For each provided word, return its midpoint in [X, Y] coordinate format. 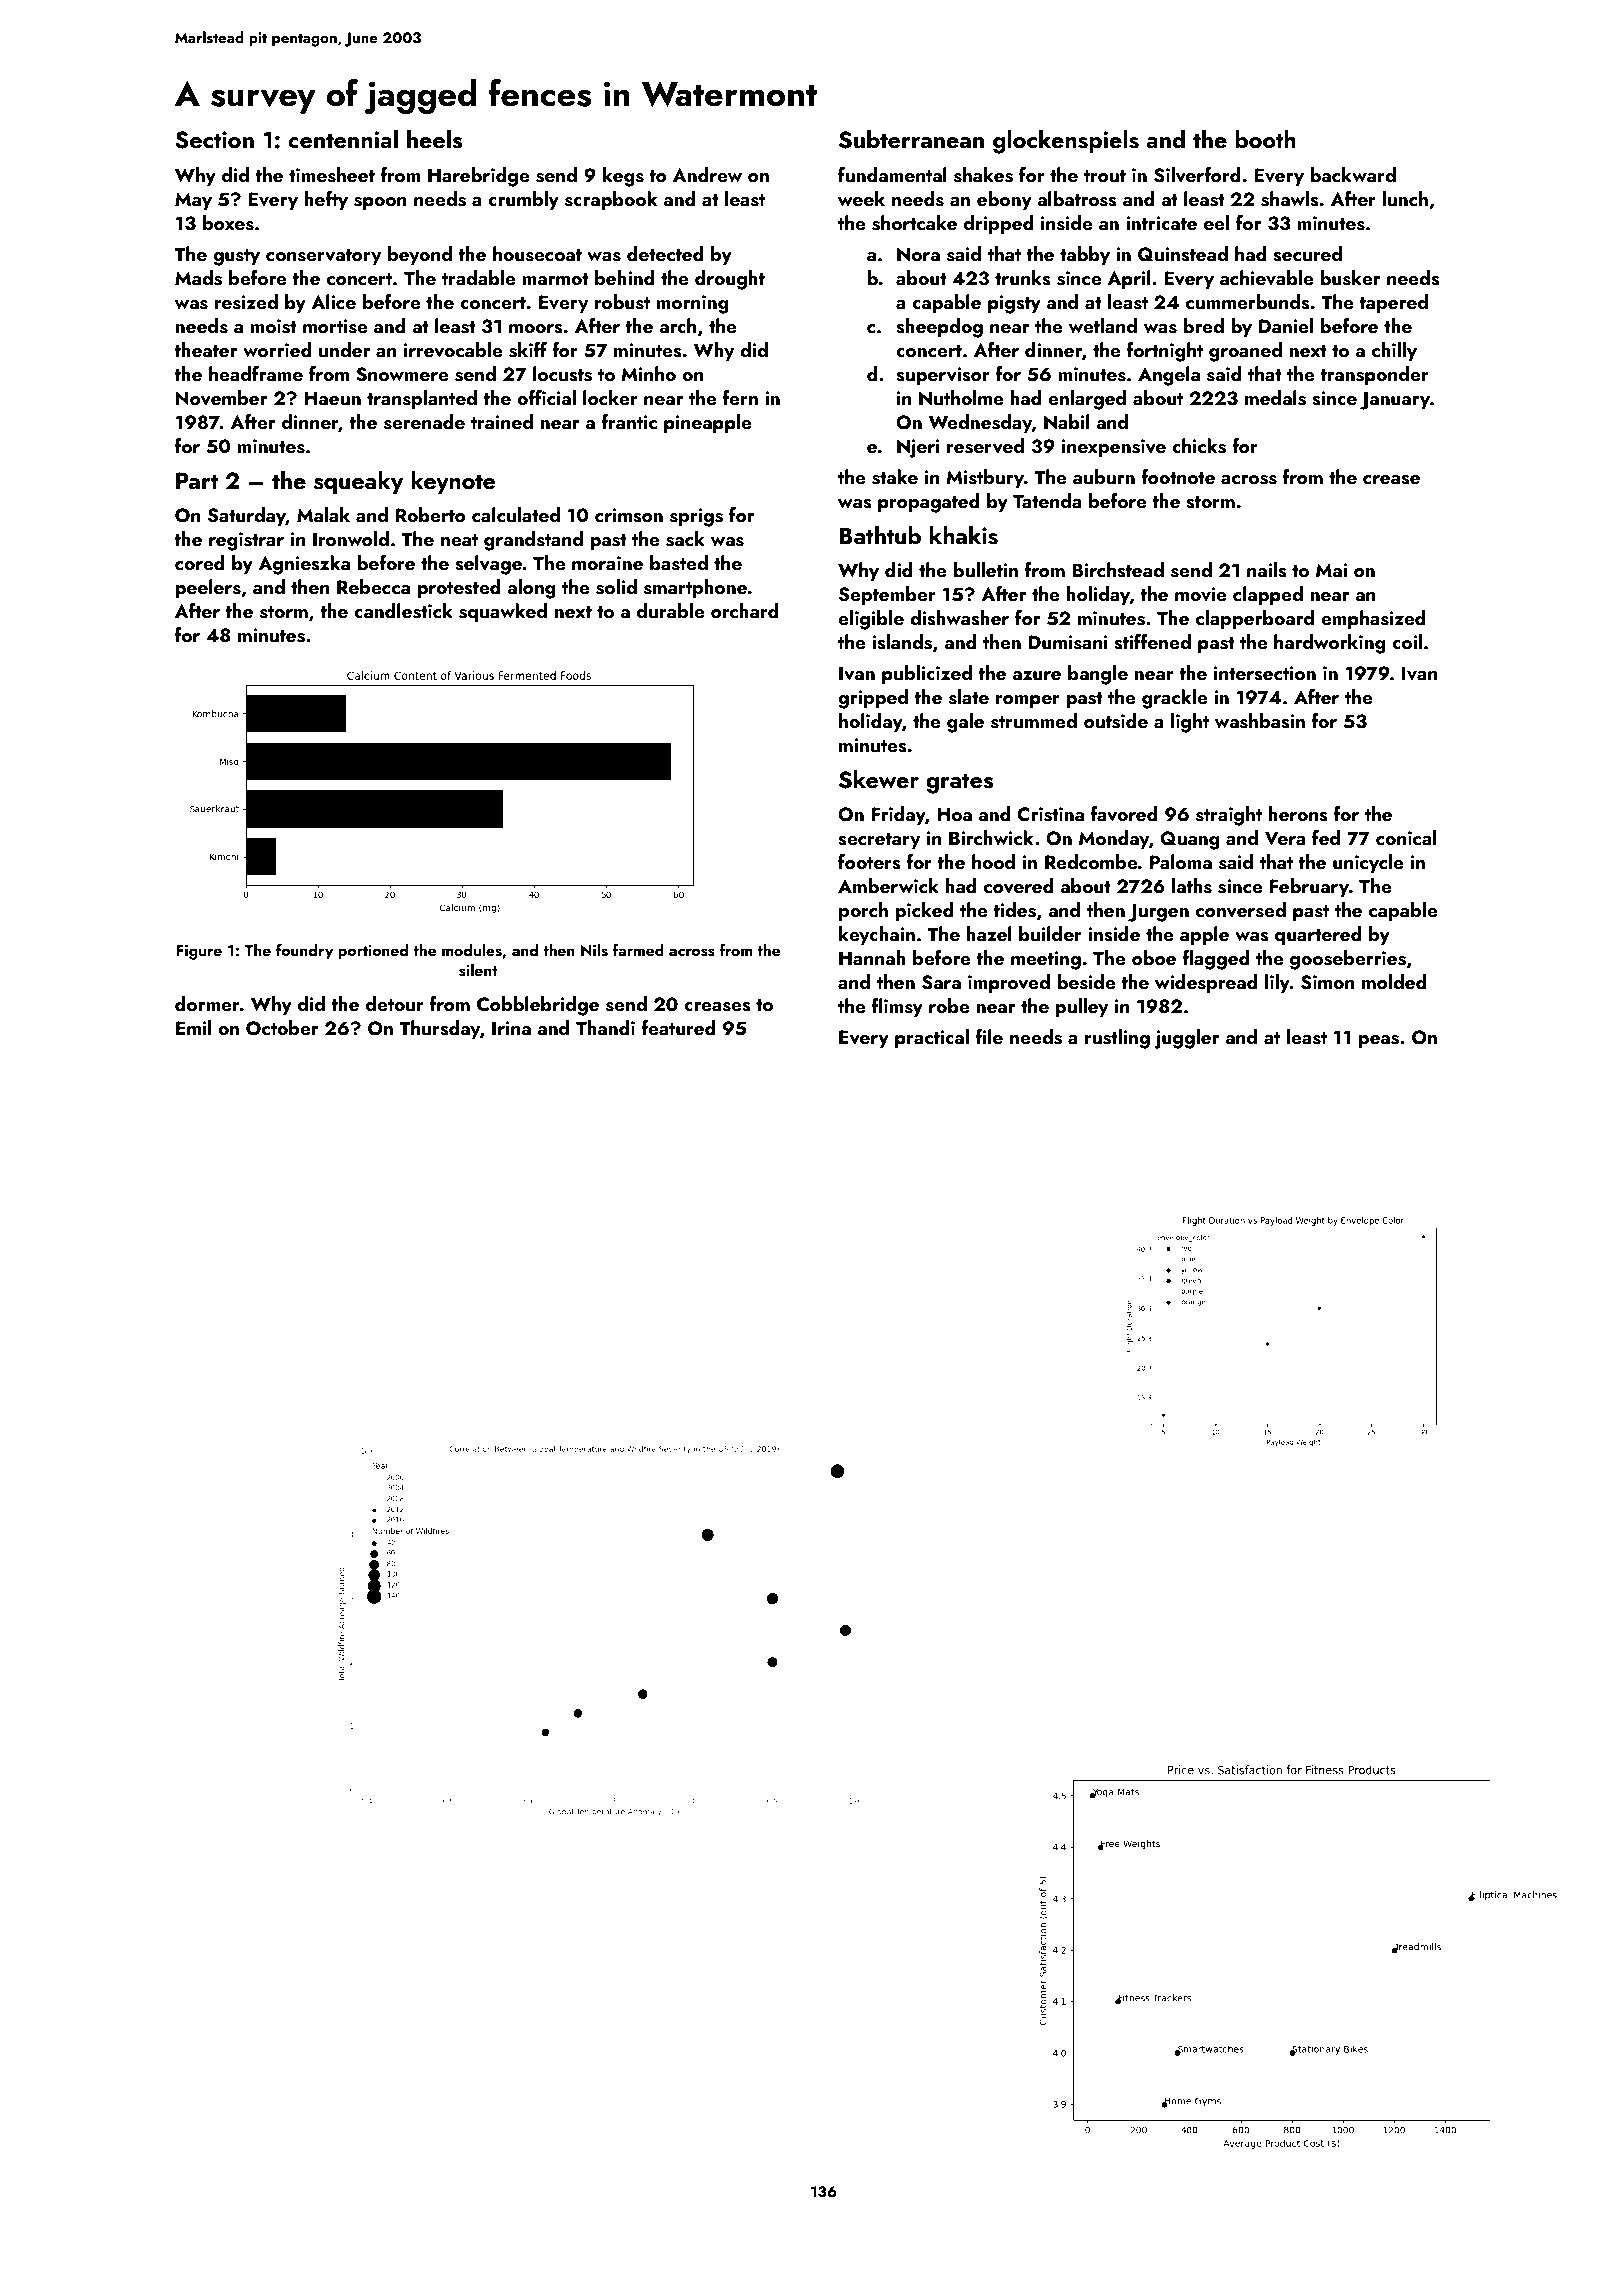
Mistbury [985, 478]
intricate [1161, 223]
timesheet [332, 175]
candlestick [403, 611]
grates [959, 783]
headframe [256, 373]
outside [1116, 721]
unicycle [1368, 863]
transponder [1374, 375]
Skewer [879, 779]
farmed [638, 949]
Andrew [707, 174]
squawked [503, 612]
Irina [511, 1028]
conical [1406, 837]
